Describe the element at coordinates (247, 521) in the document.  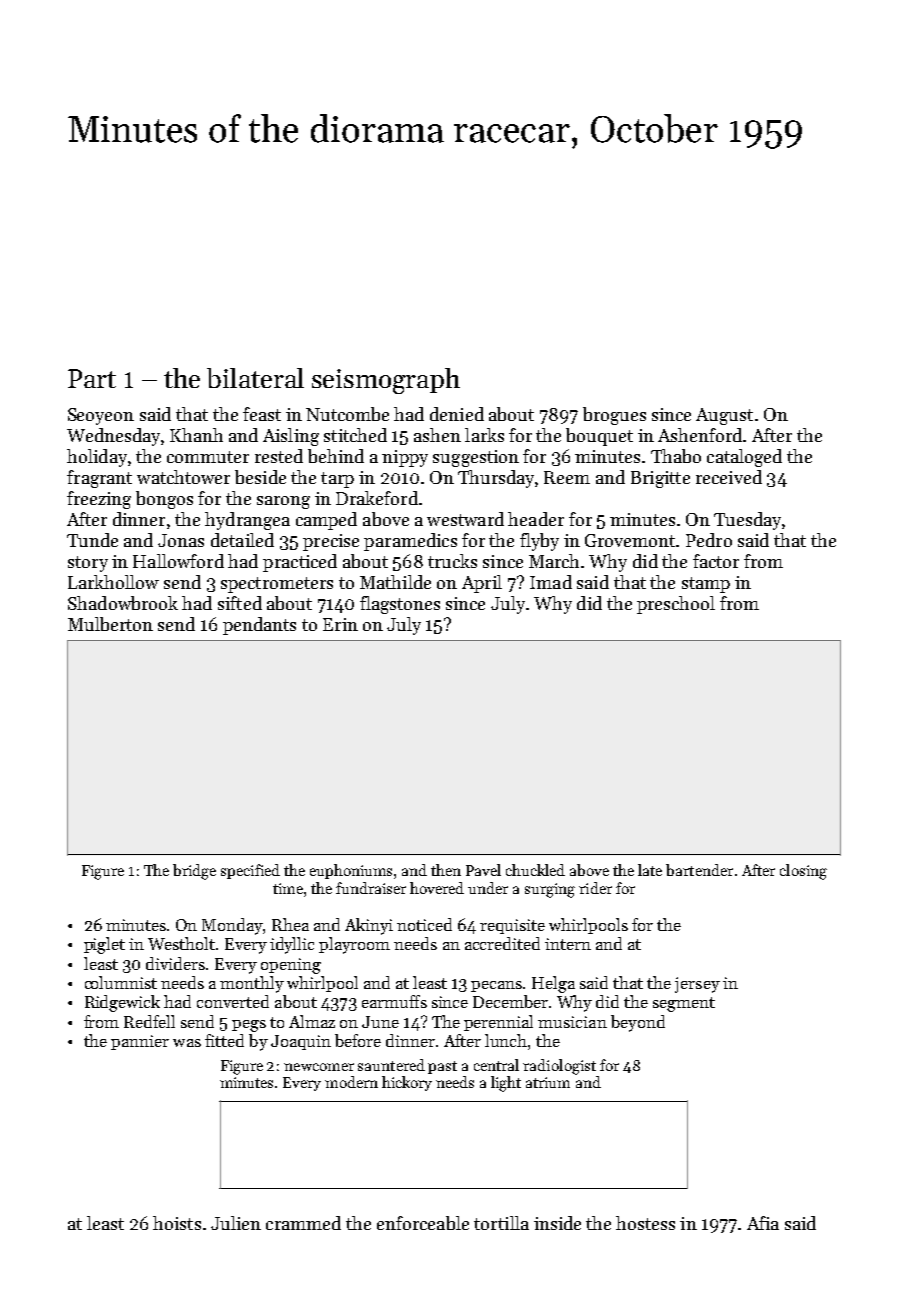
I see `hydrangea` at that location.
